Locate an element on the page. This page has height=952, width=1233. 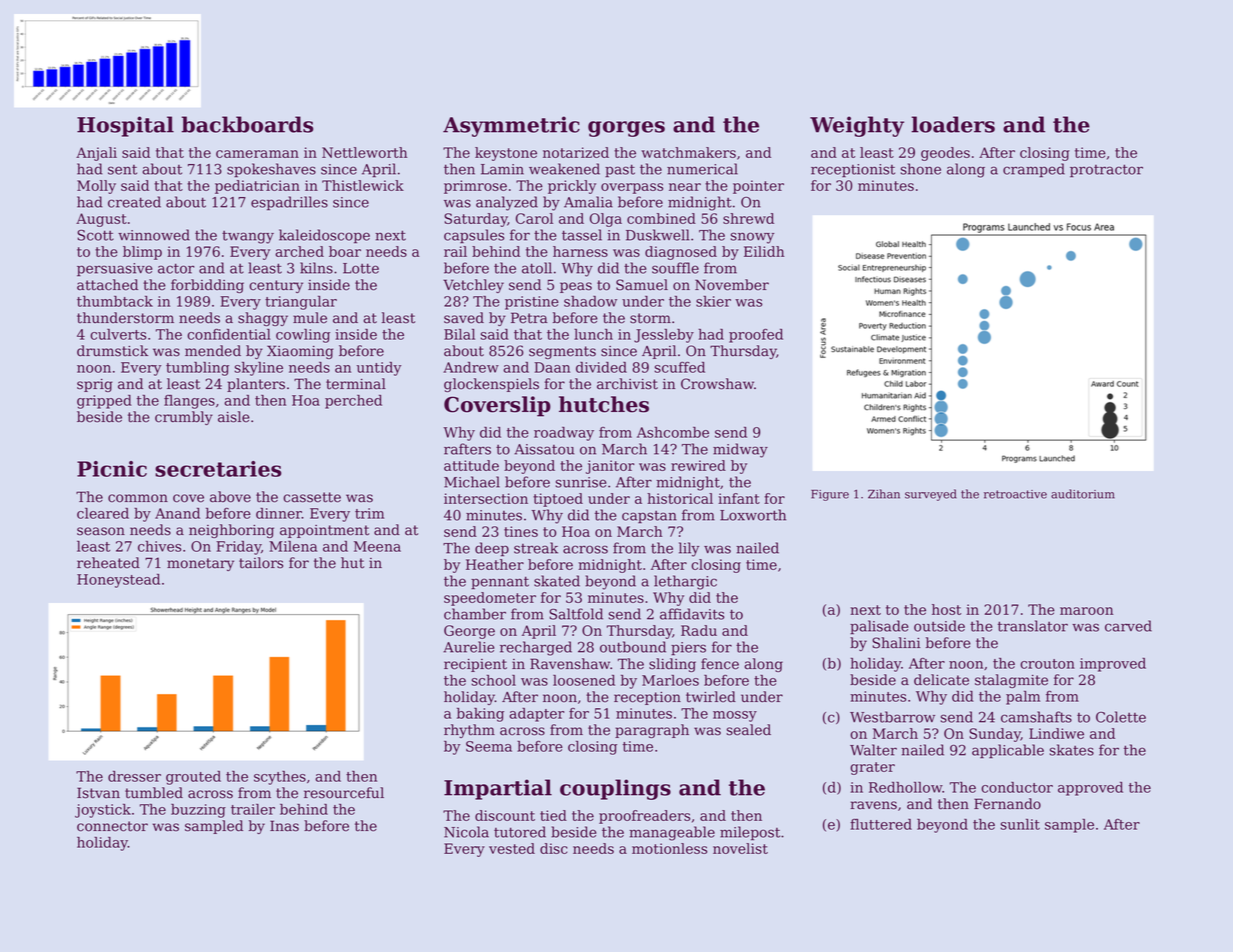
trim is located at coordinates (369, 513).
